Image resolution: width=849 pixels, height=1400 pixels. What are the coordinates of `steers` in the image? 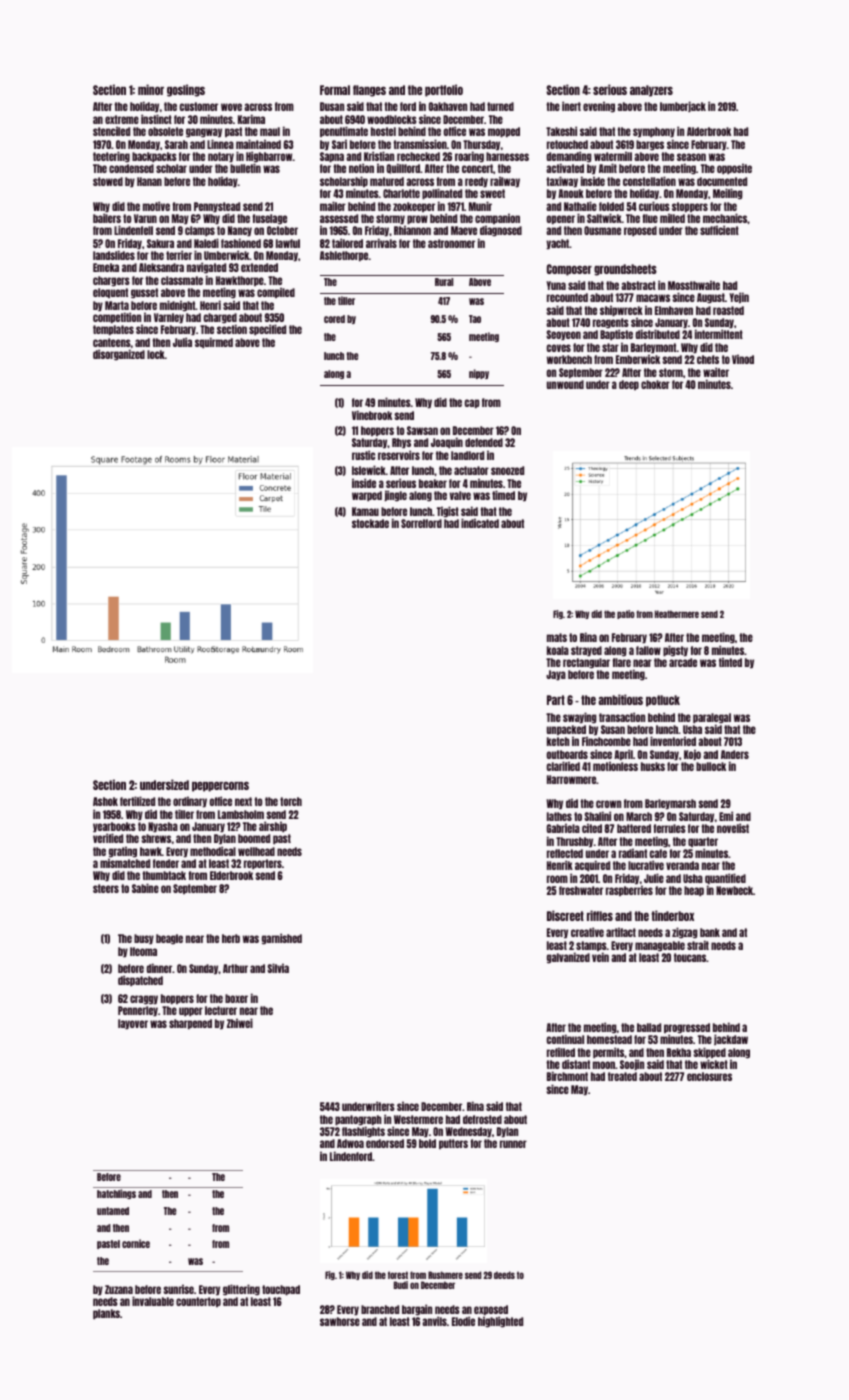 It's located at (106, 888).
